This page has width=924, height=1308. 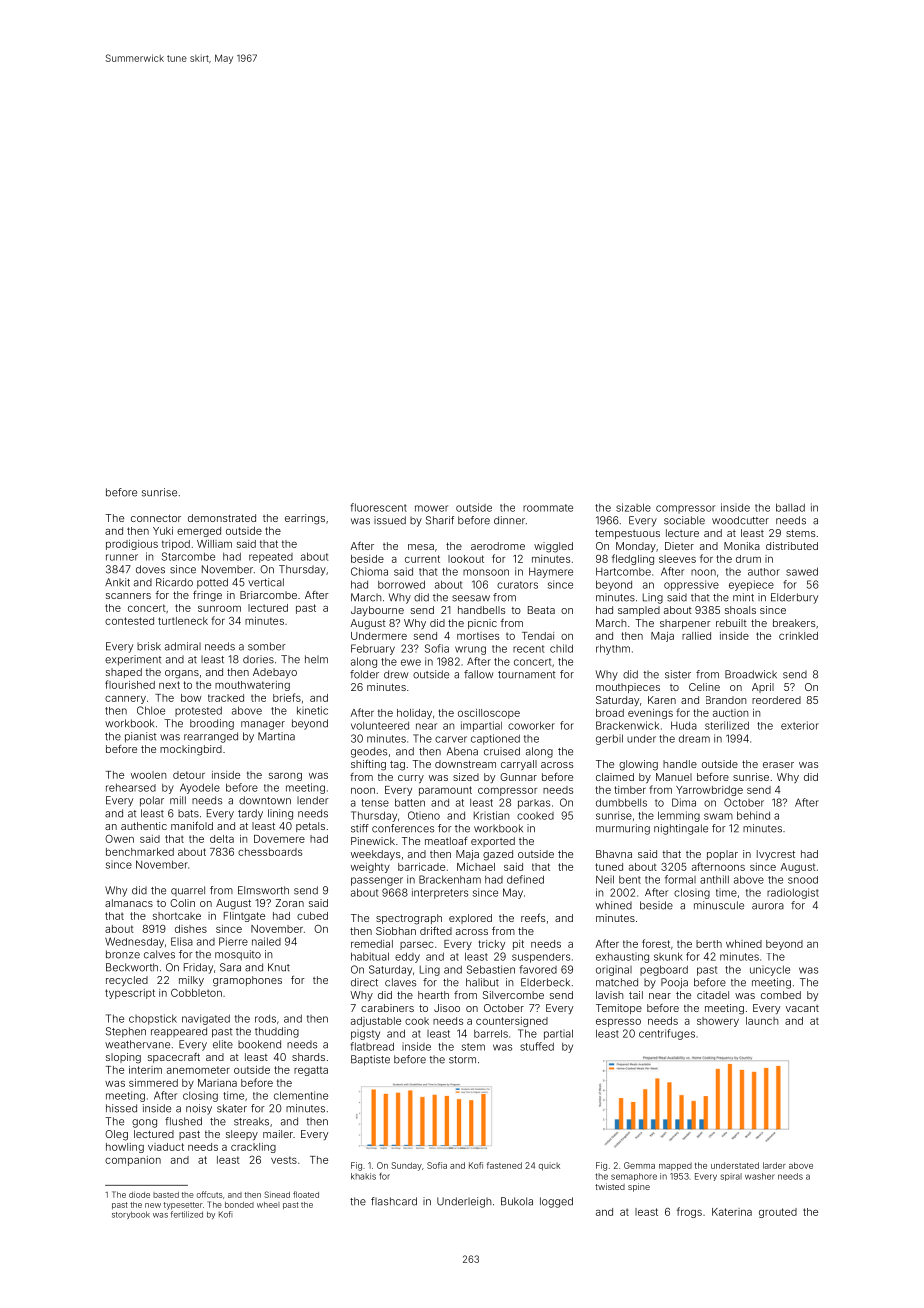 What do you see at coordinates (609, 739) in the page?
I see `gerbil` at bounding box center [609, 739].
